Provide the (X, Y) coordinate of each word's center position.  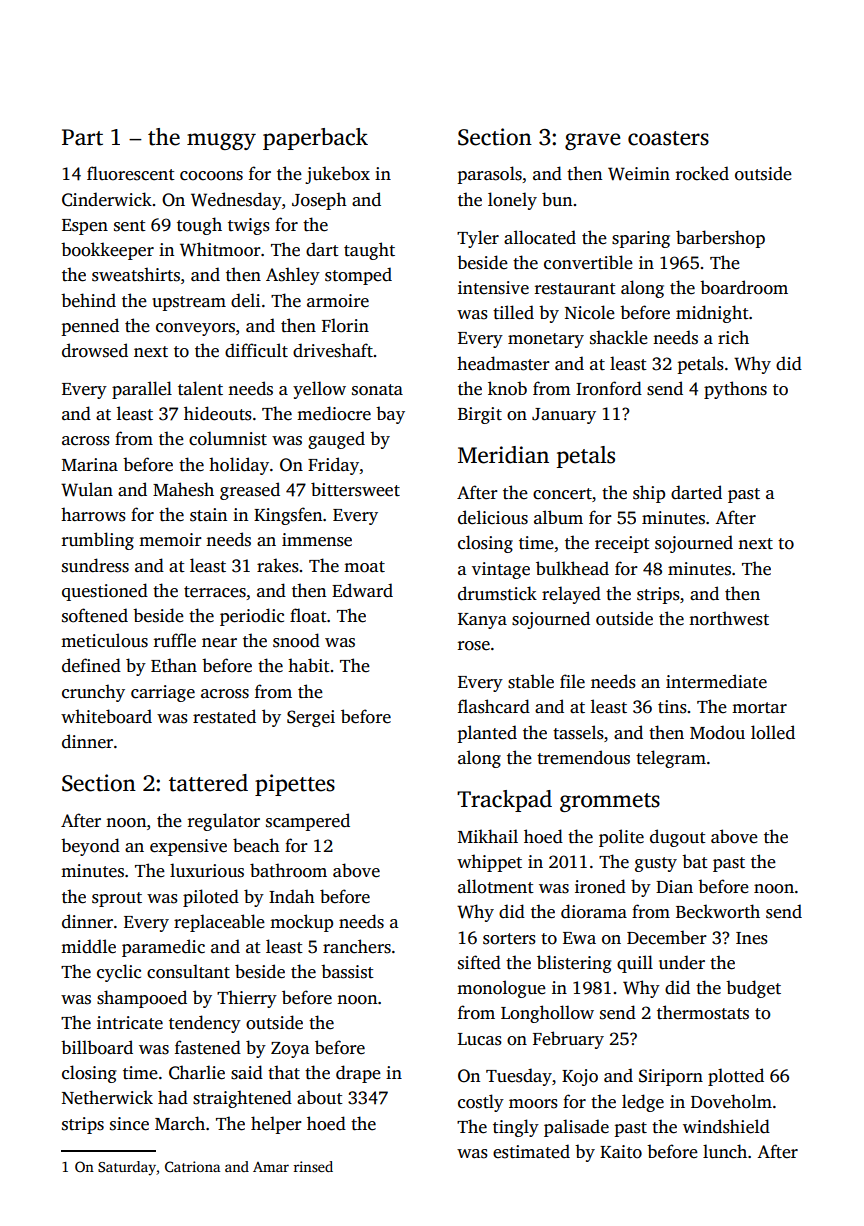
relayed (571, 595)
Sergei (311, 718)
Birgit (480, 415)
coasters (668, 138)
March (180, 1123)
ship (649, 494)
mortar (759, 708)
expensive (188, 847)
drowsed (95, 350)
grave (593, 141)
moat (364, 567)
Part (82, 137)
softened (95, 615)
